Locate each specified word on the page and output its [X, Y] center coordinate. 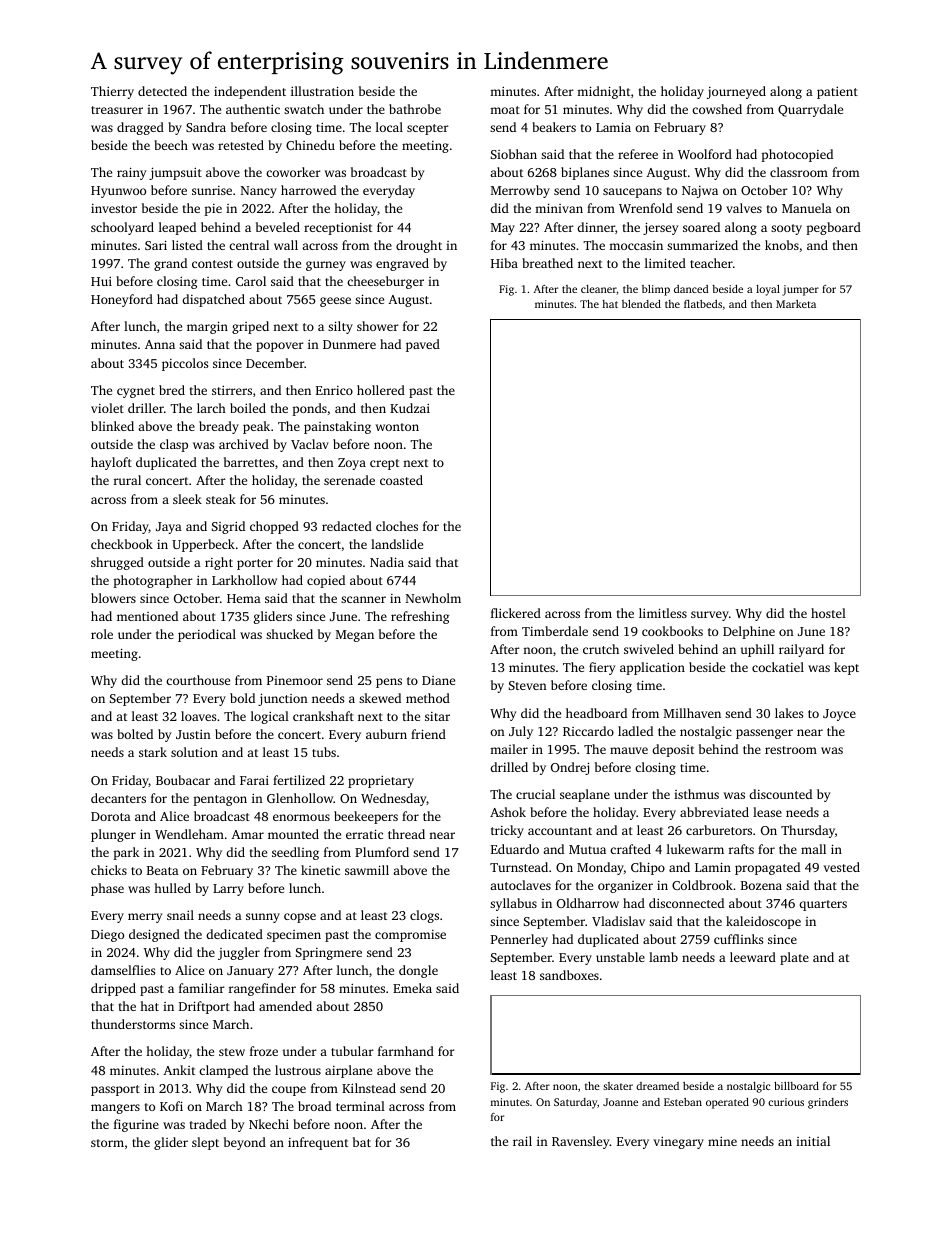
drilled [509, 767]
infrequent [318, 1143]
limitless [663, 613]
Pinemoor [295, 680]
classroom [799, 172]
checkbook [122, 544]
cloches [397, 526]
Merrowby [520, 191]
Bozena [761, 885]
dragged [140, 128]
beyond [245, 1143]
